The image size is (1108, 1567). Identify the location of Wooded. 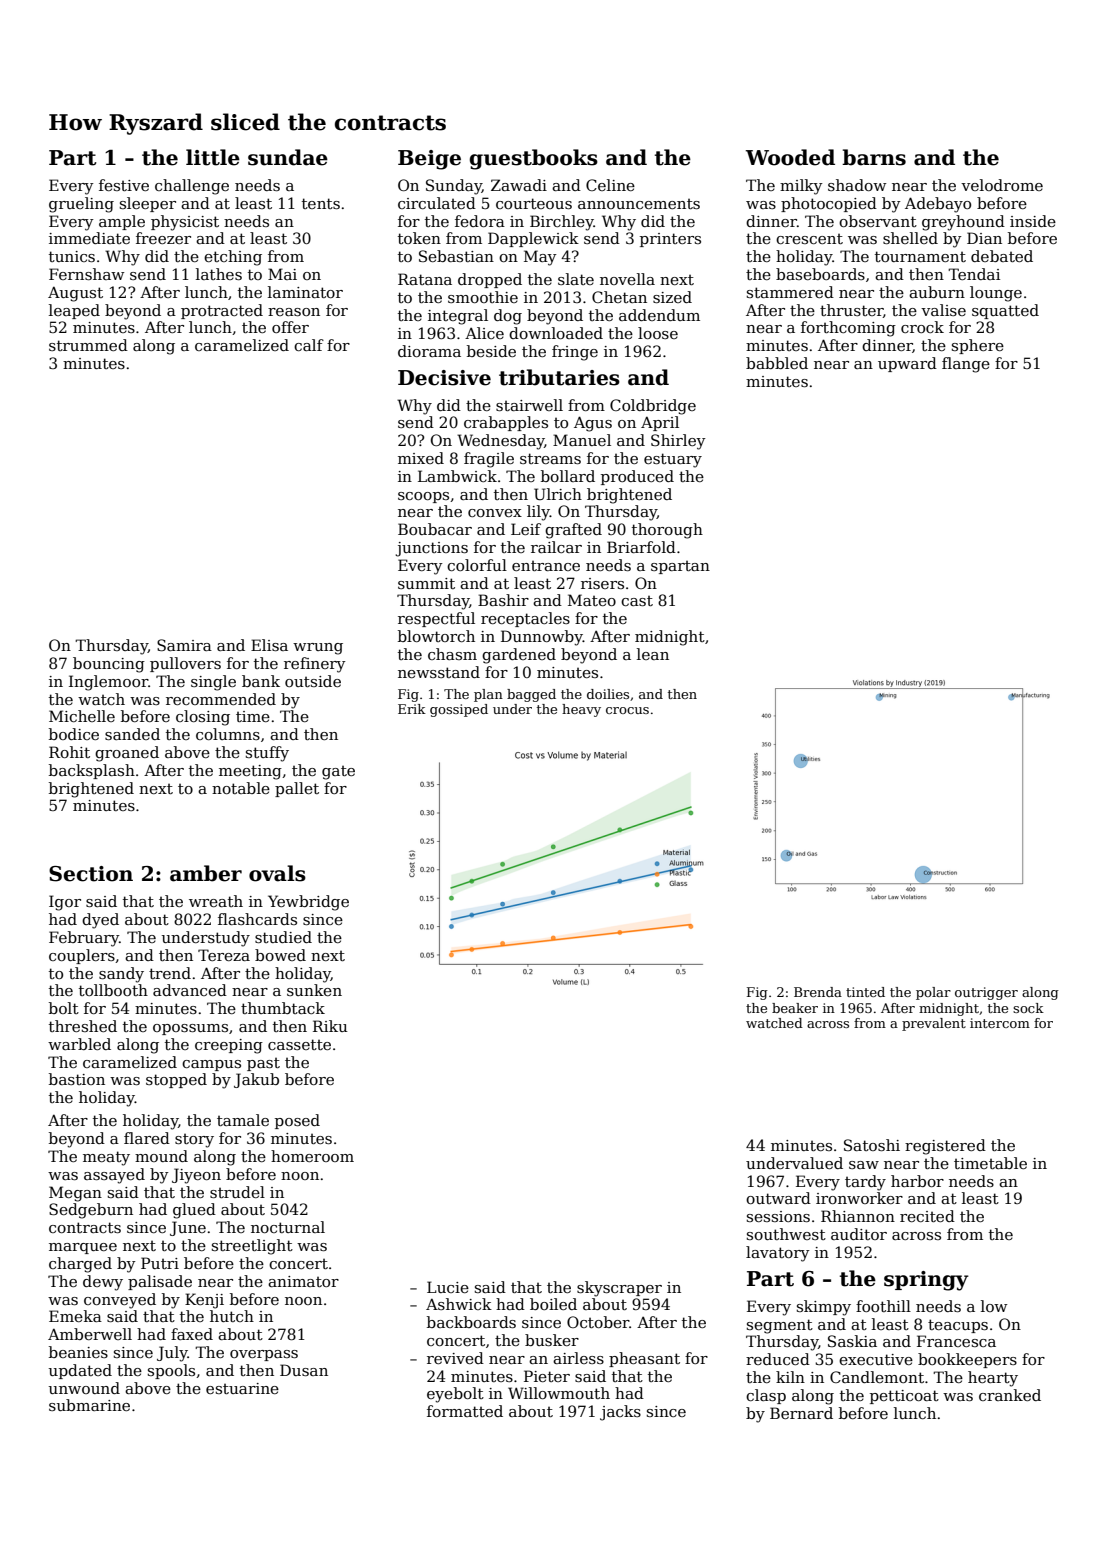
(790, 157).
